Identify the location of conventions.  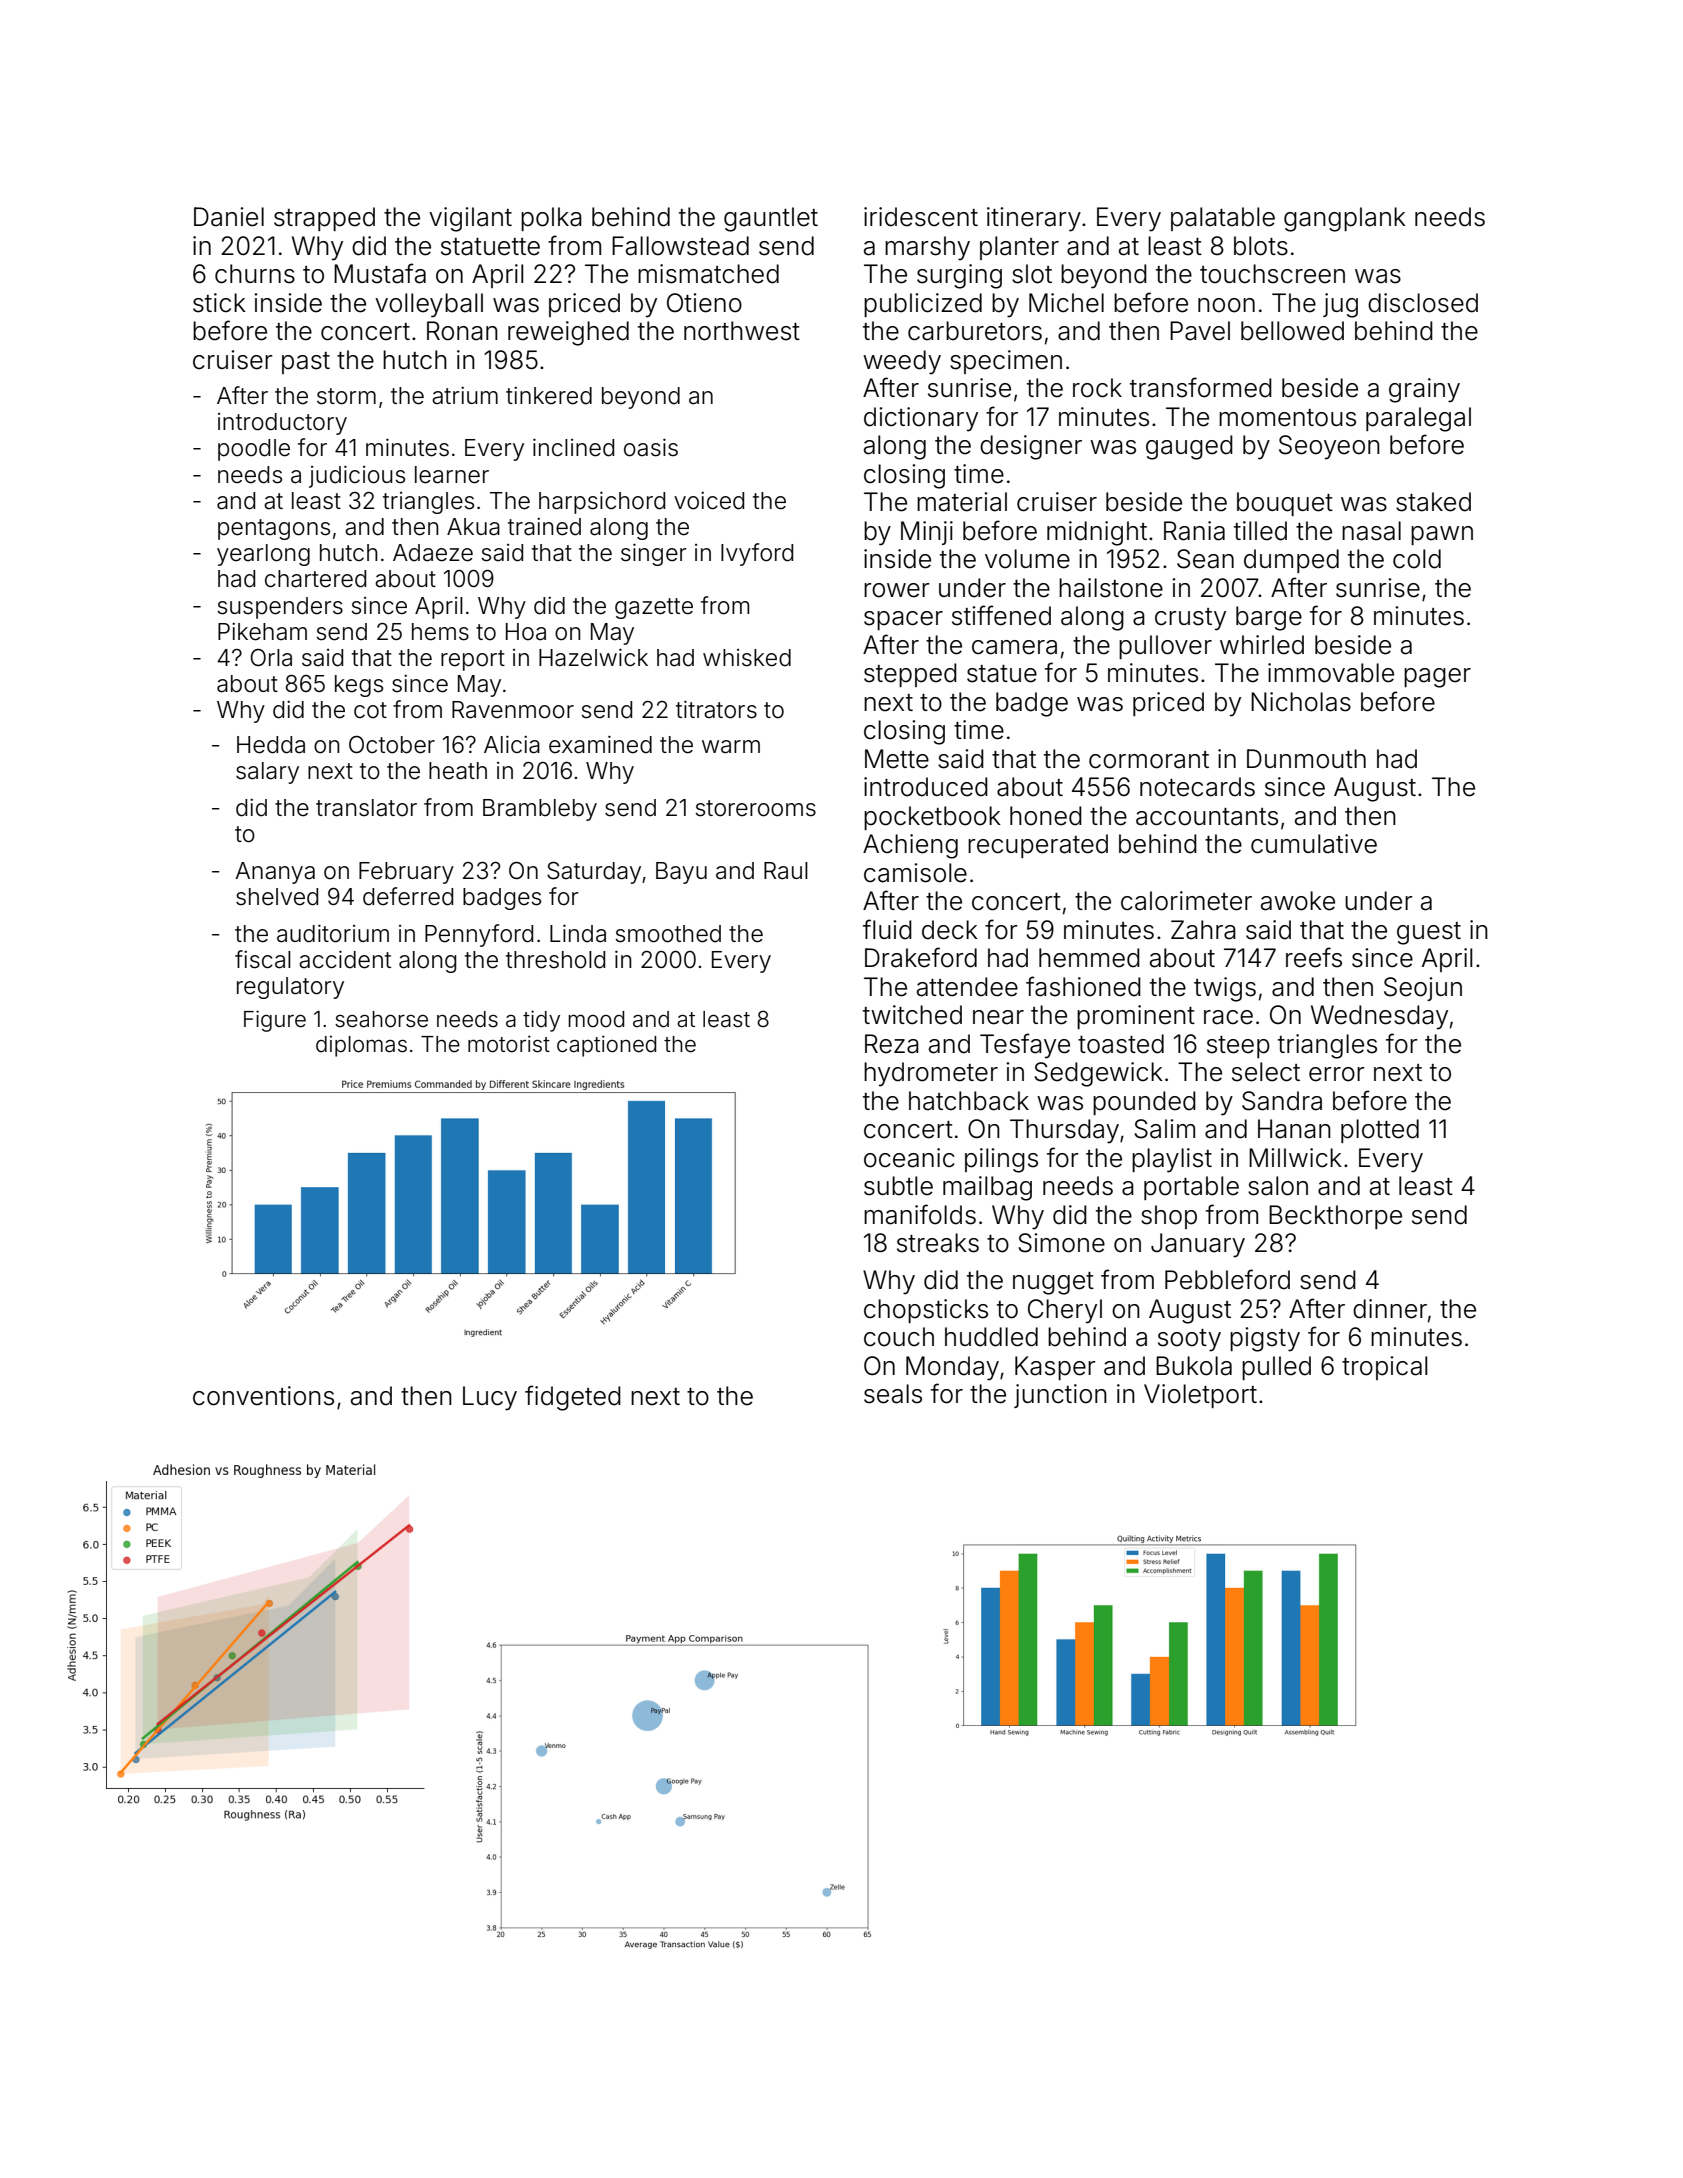
(263, 1396).
